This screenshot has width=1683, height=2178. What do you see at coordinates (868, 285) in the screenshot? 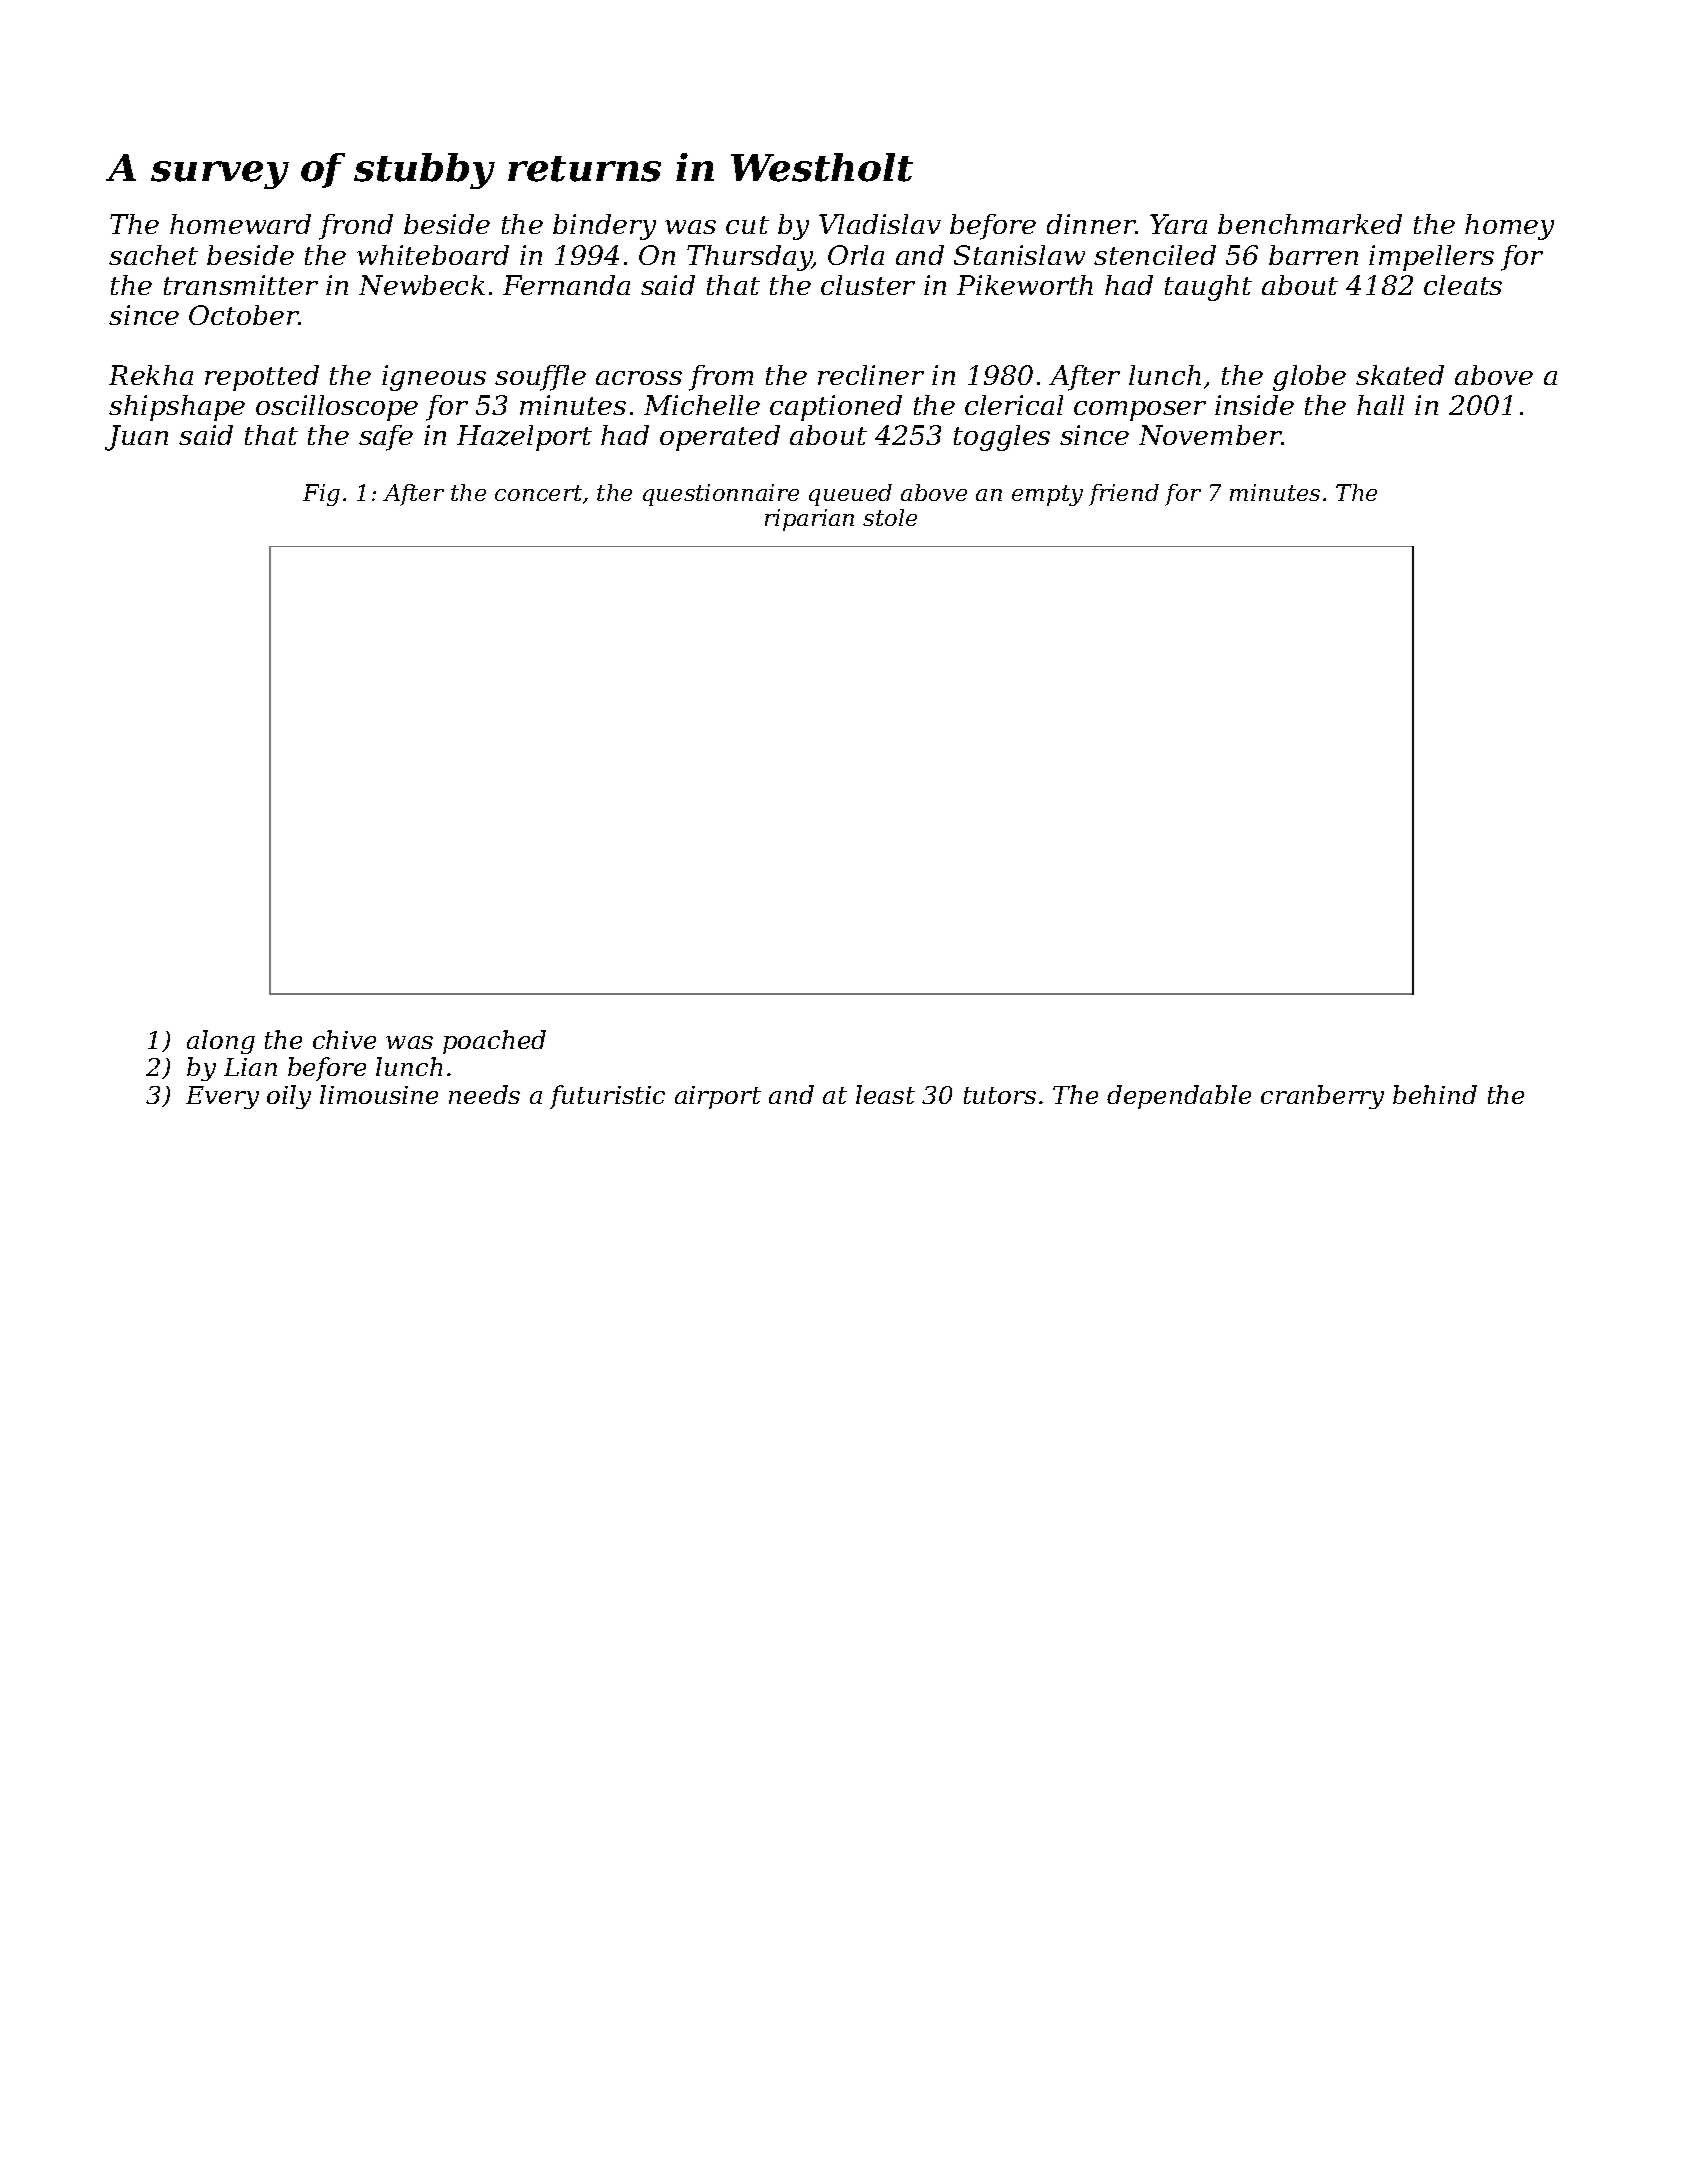
I see `cluster` at bounding box center [868, 285].
